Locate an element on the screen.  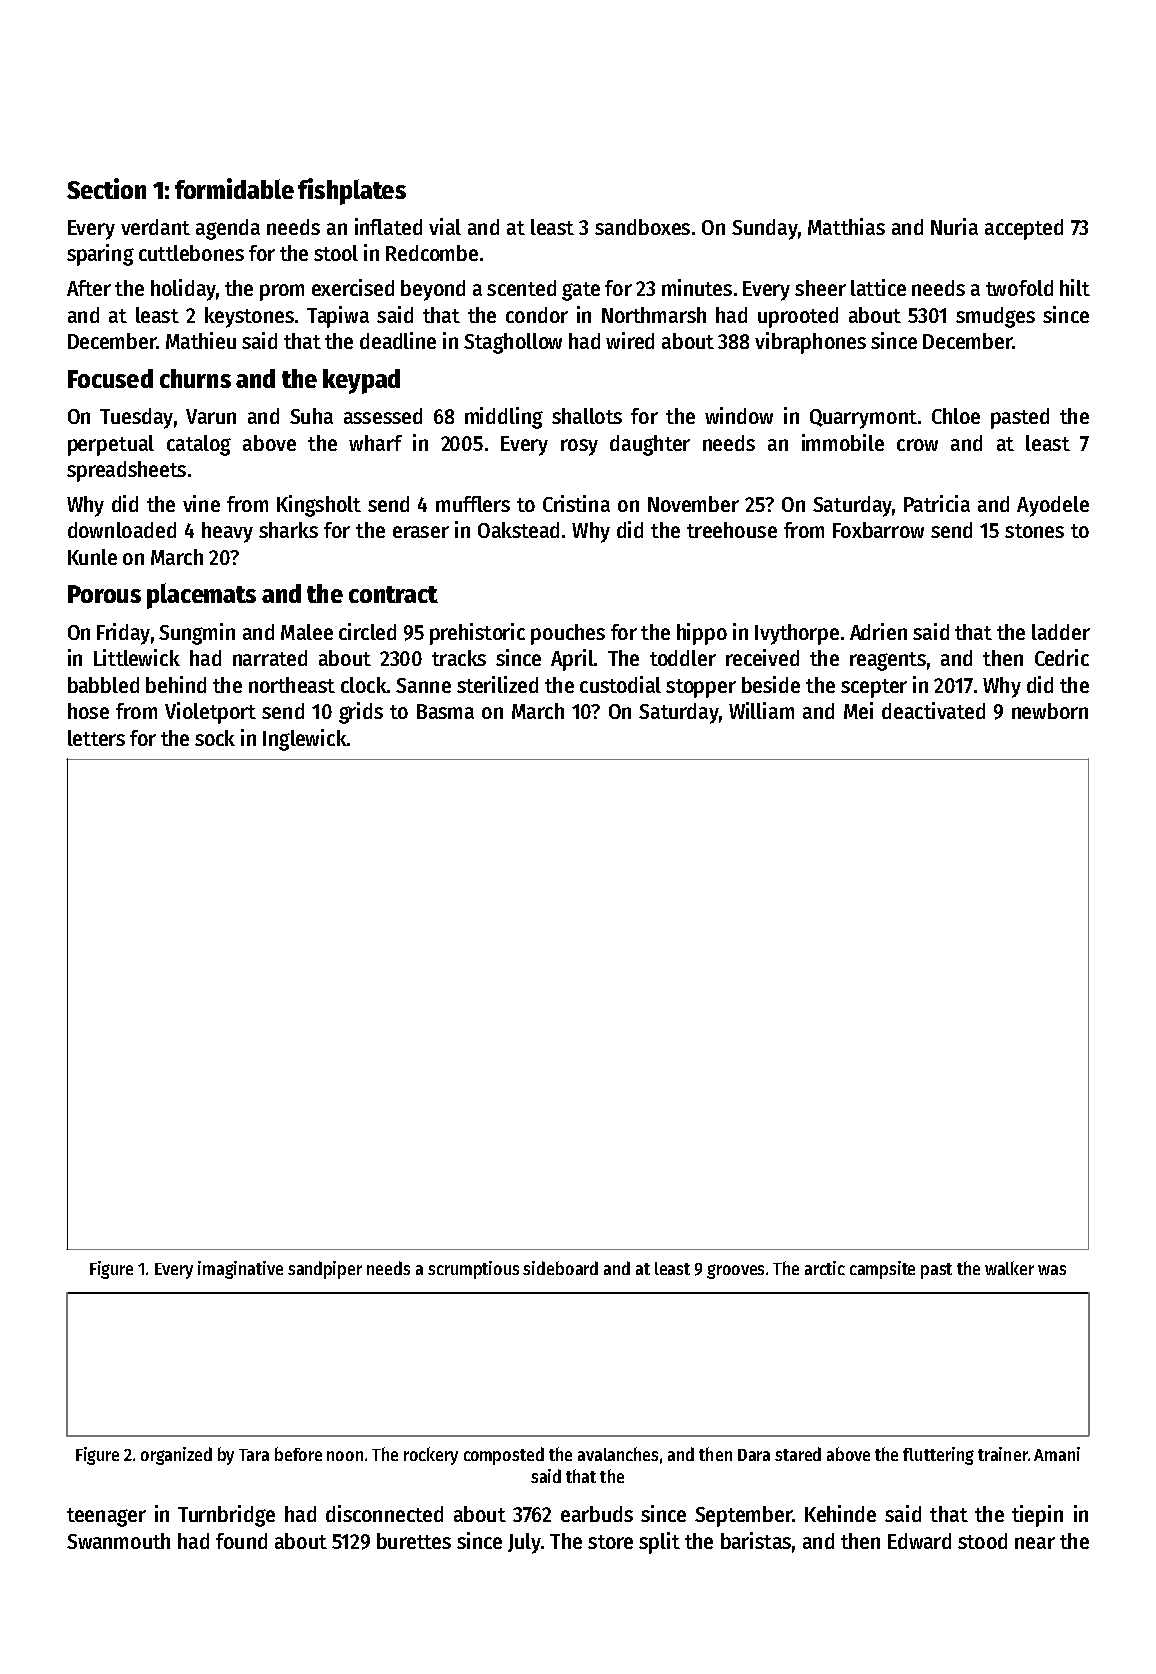
William is located at coordinates (761, 710).
